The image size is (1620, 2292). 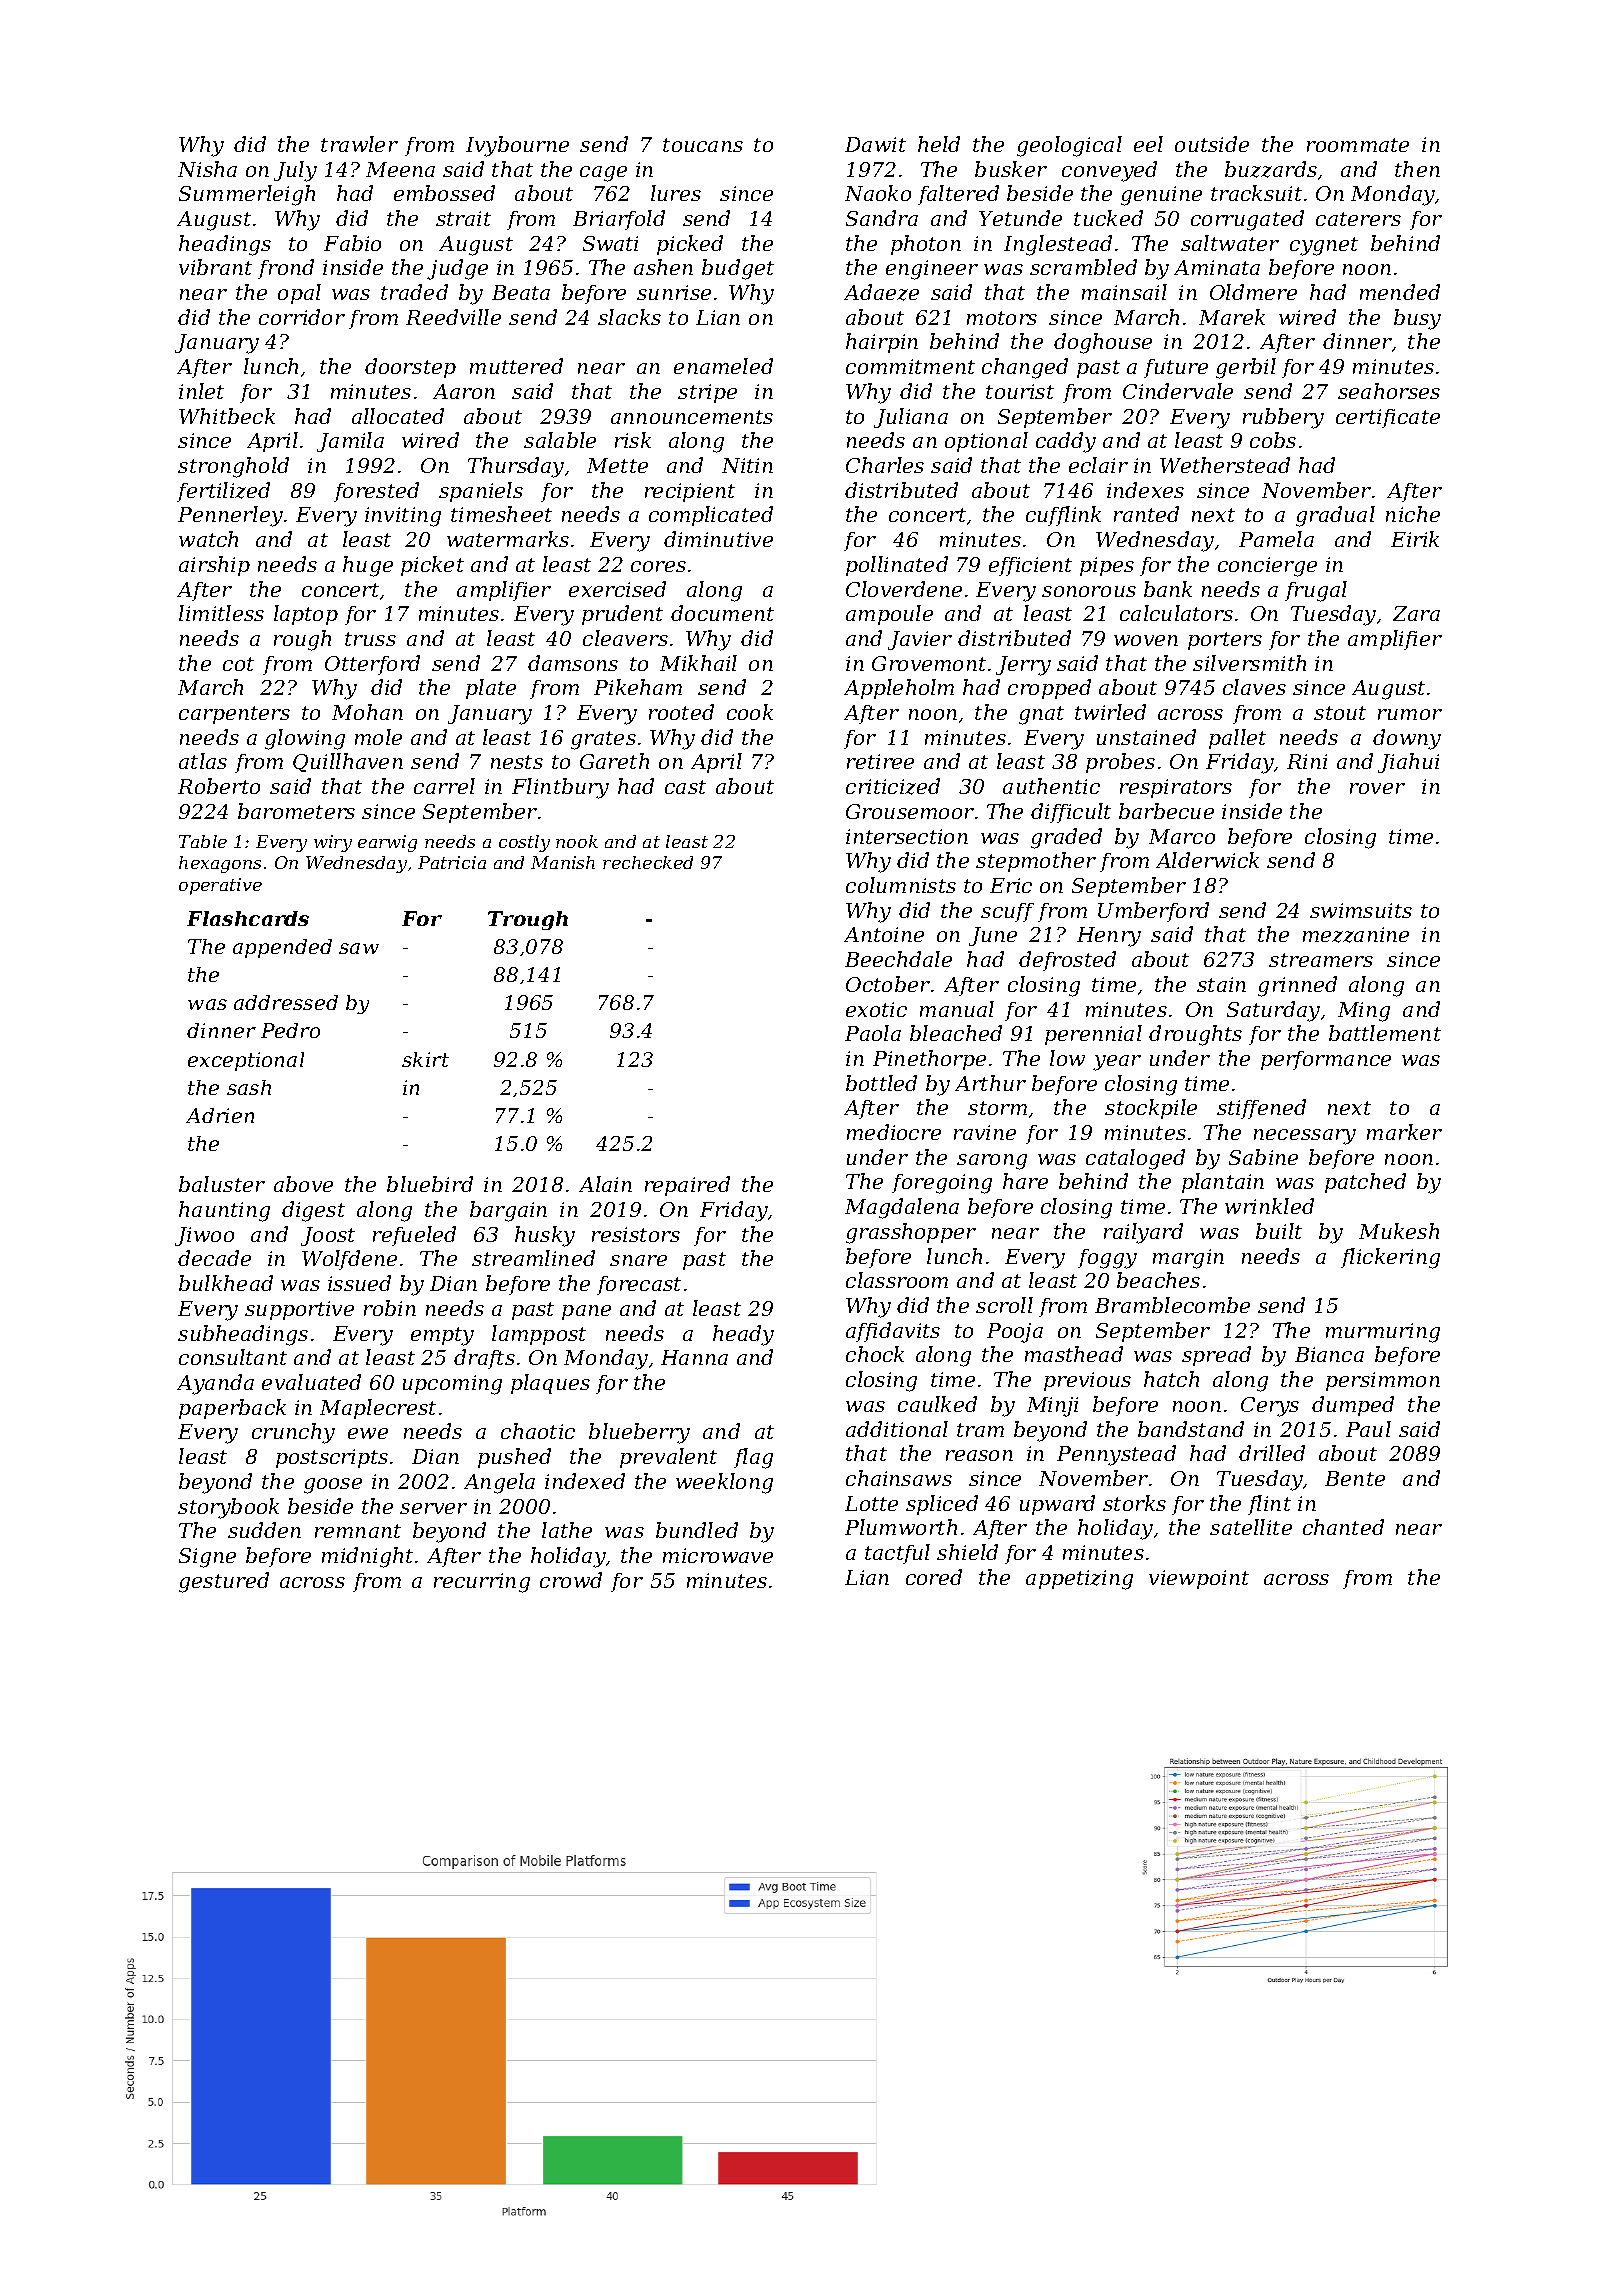 I want to click on consultant, so click(x=233, y=1357).
